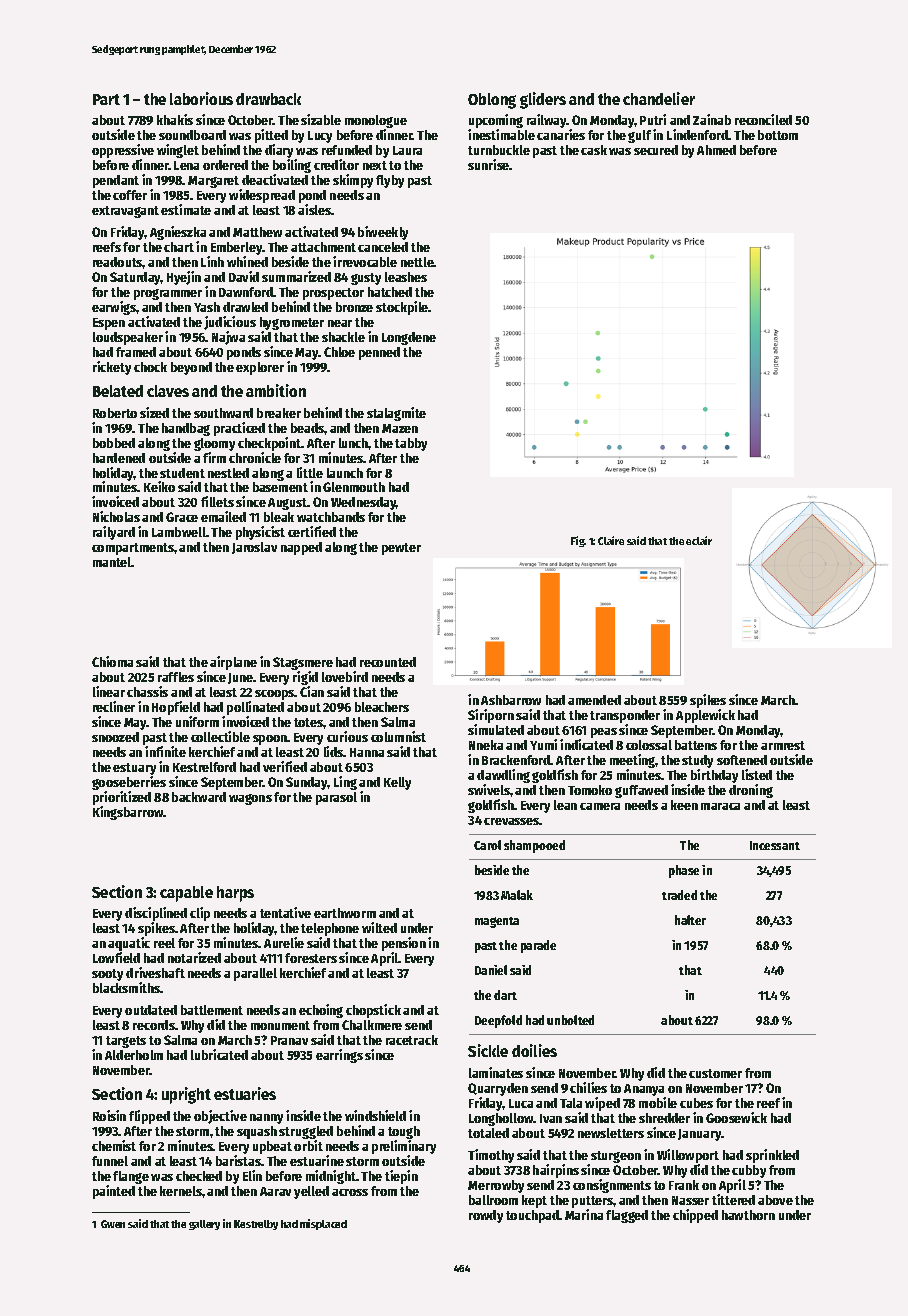 The width and height of the document is (908, 1316). Describe the element at coordinates (659, 98) in the document. I see `chandelier` at that location.
